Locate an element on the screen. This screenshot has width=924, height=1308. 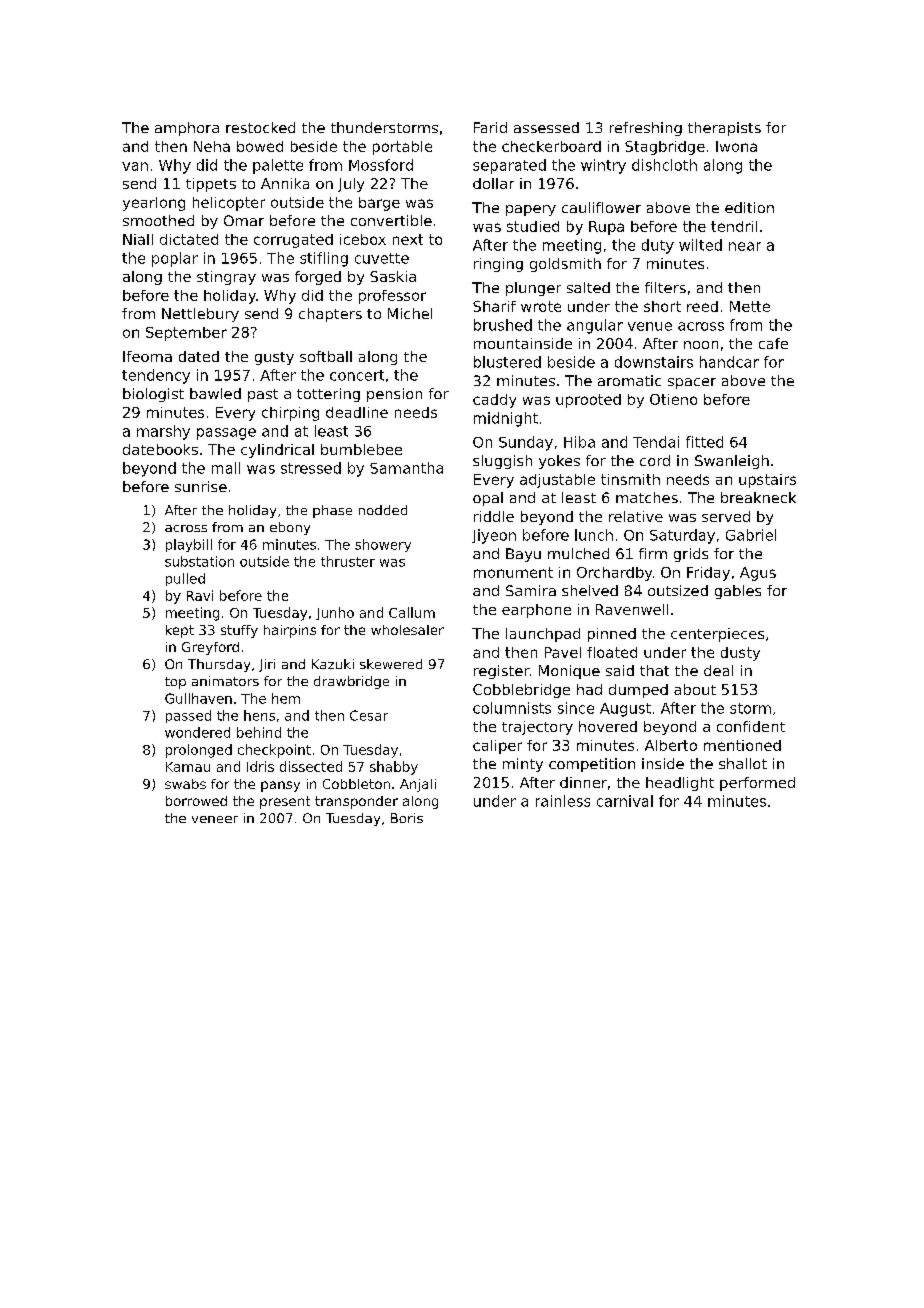
hens is located at coordinates (259, 715).
